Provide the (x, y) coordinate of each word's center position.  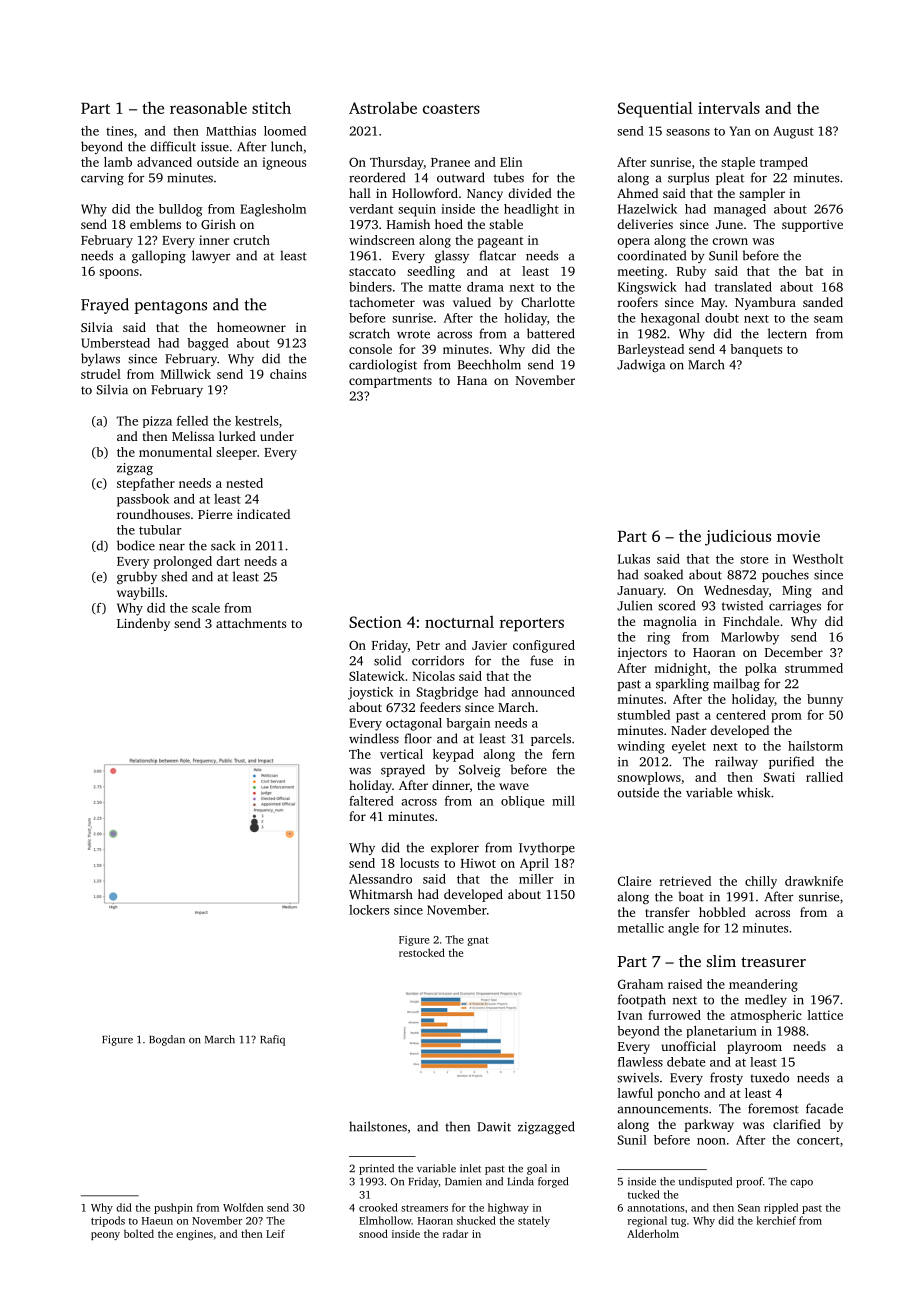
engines (194, 1235)
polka (761, 669)
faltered (371, 801)
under (277, 436)
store (754, 560)
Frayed (105, 306)
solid (387, 660)
